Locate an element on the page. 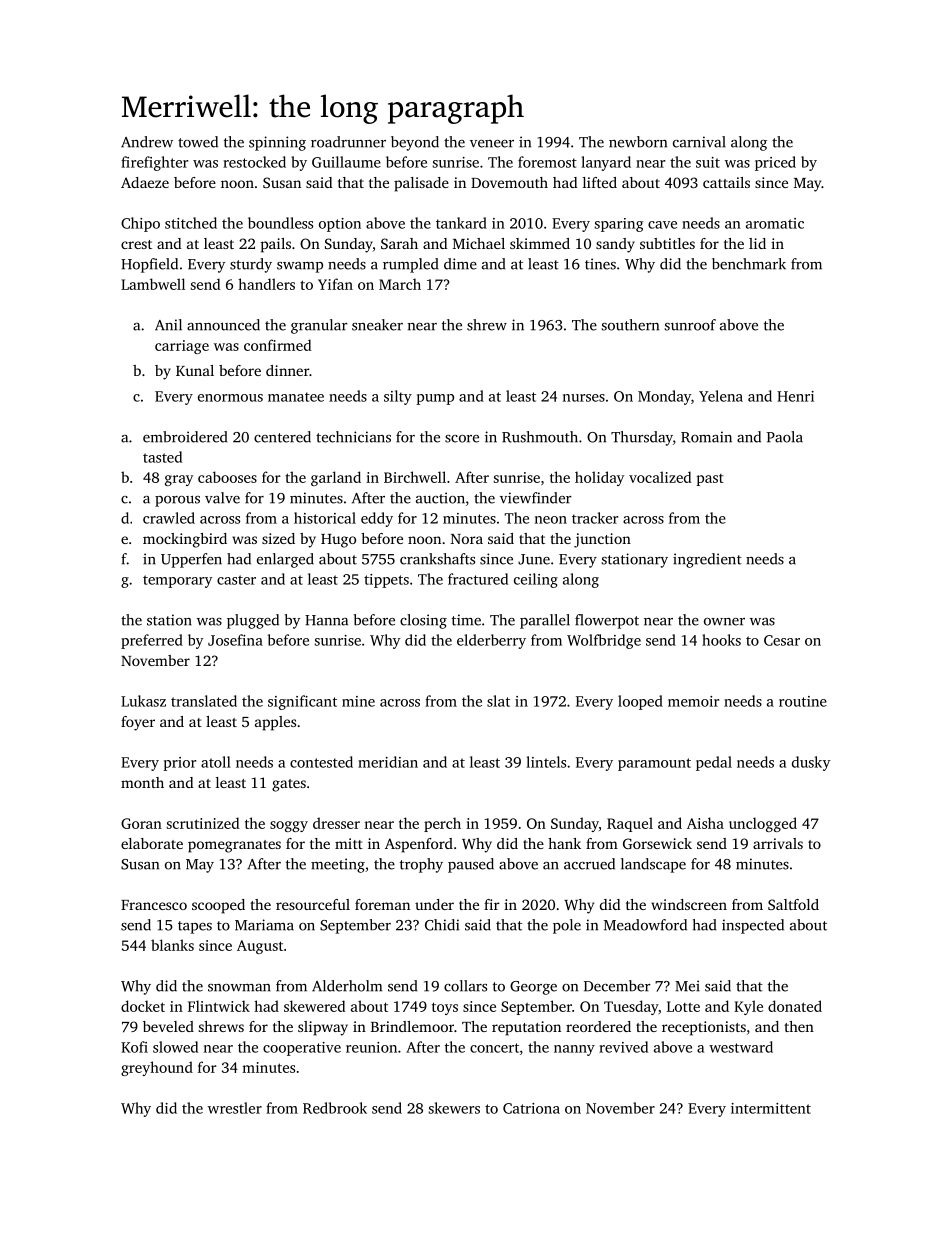  gray is located at coordinates (179, 480).
